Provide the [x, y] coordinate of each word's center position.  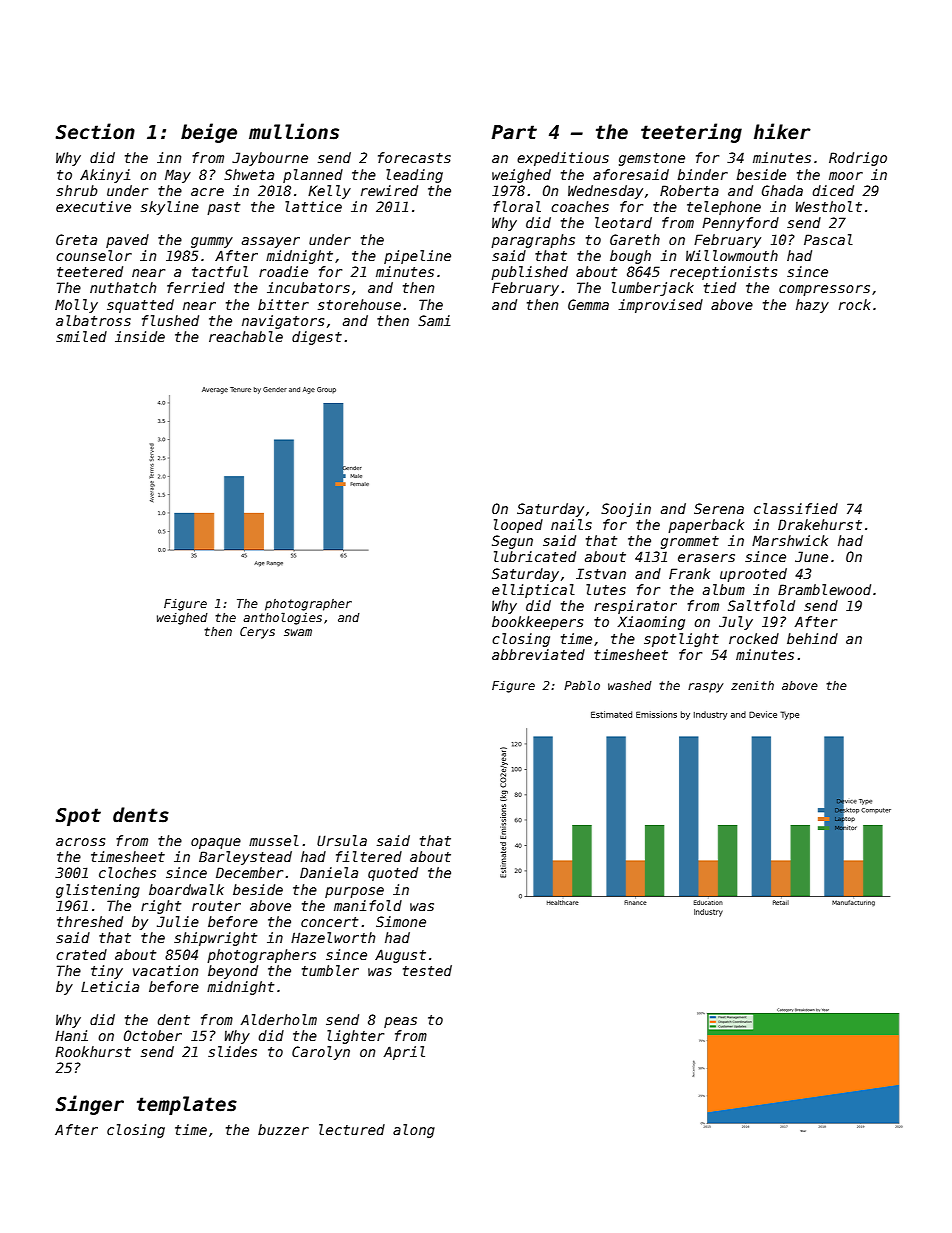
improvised [660, 306]
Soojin [626, 510]
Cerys [257, 633]
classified [796, 508]
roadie [283, 271]
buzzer [283, 1129]
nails [571, 524]
